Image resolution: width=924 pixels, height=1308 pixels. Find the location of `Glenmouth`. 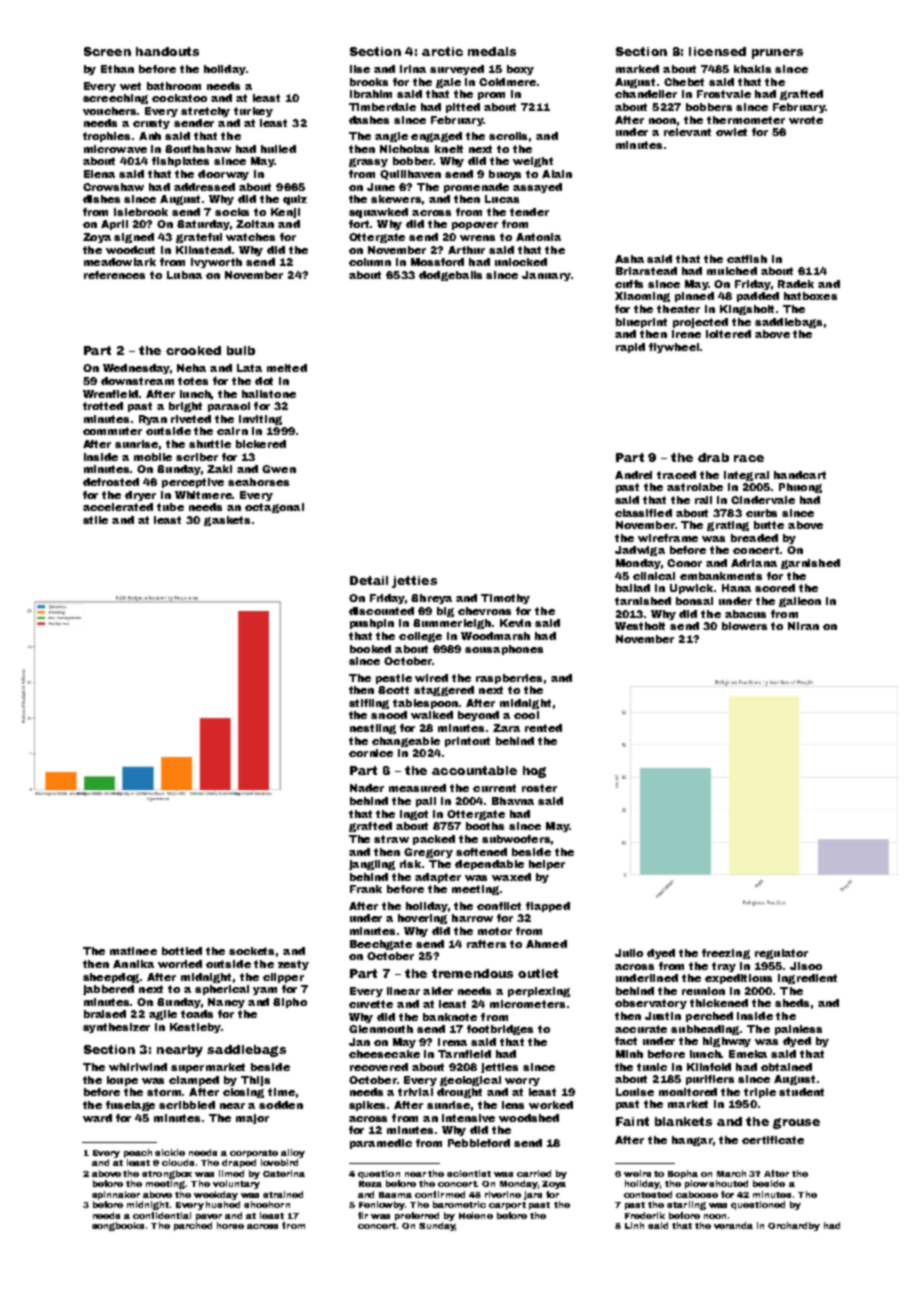

Glenmouth is located at coordinates (381, 1029).
